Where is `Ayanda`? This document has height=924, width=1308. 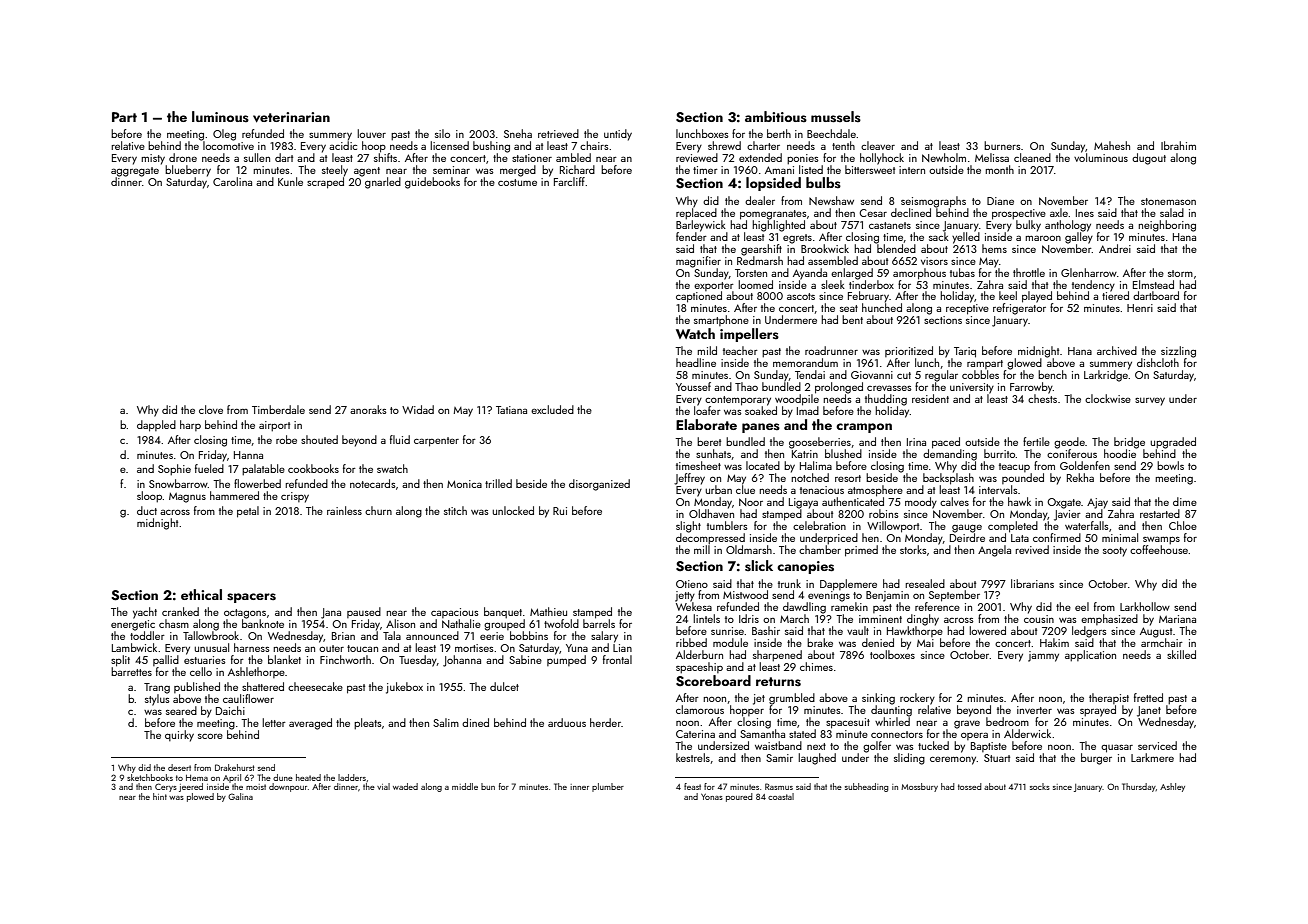 Ayanda is located at coordinates (810, 273).
